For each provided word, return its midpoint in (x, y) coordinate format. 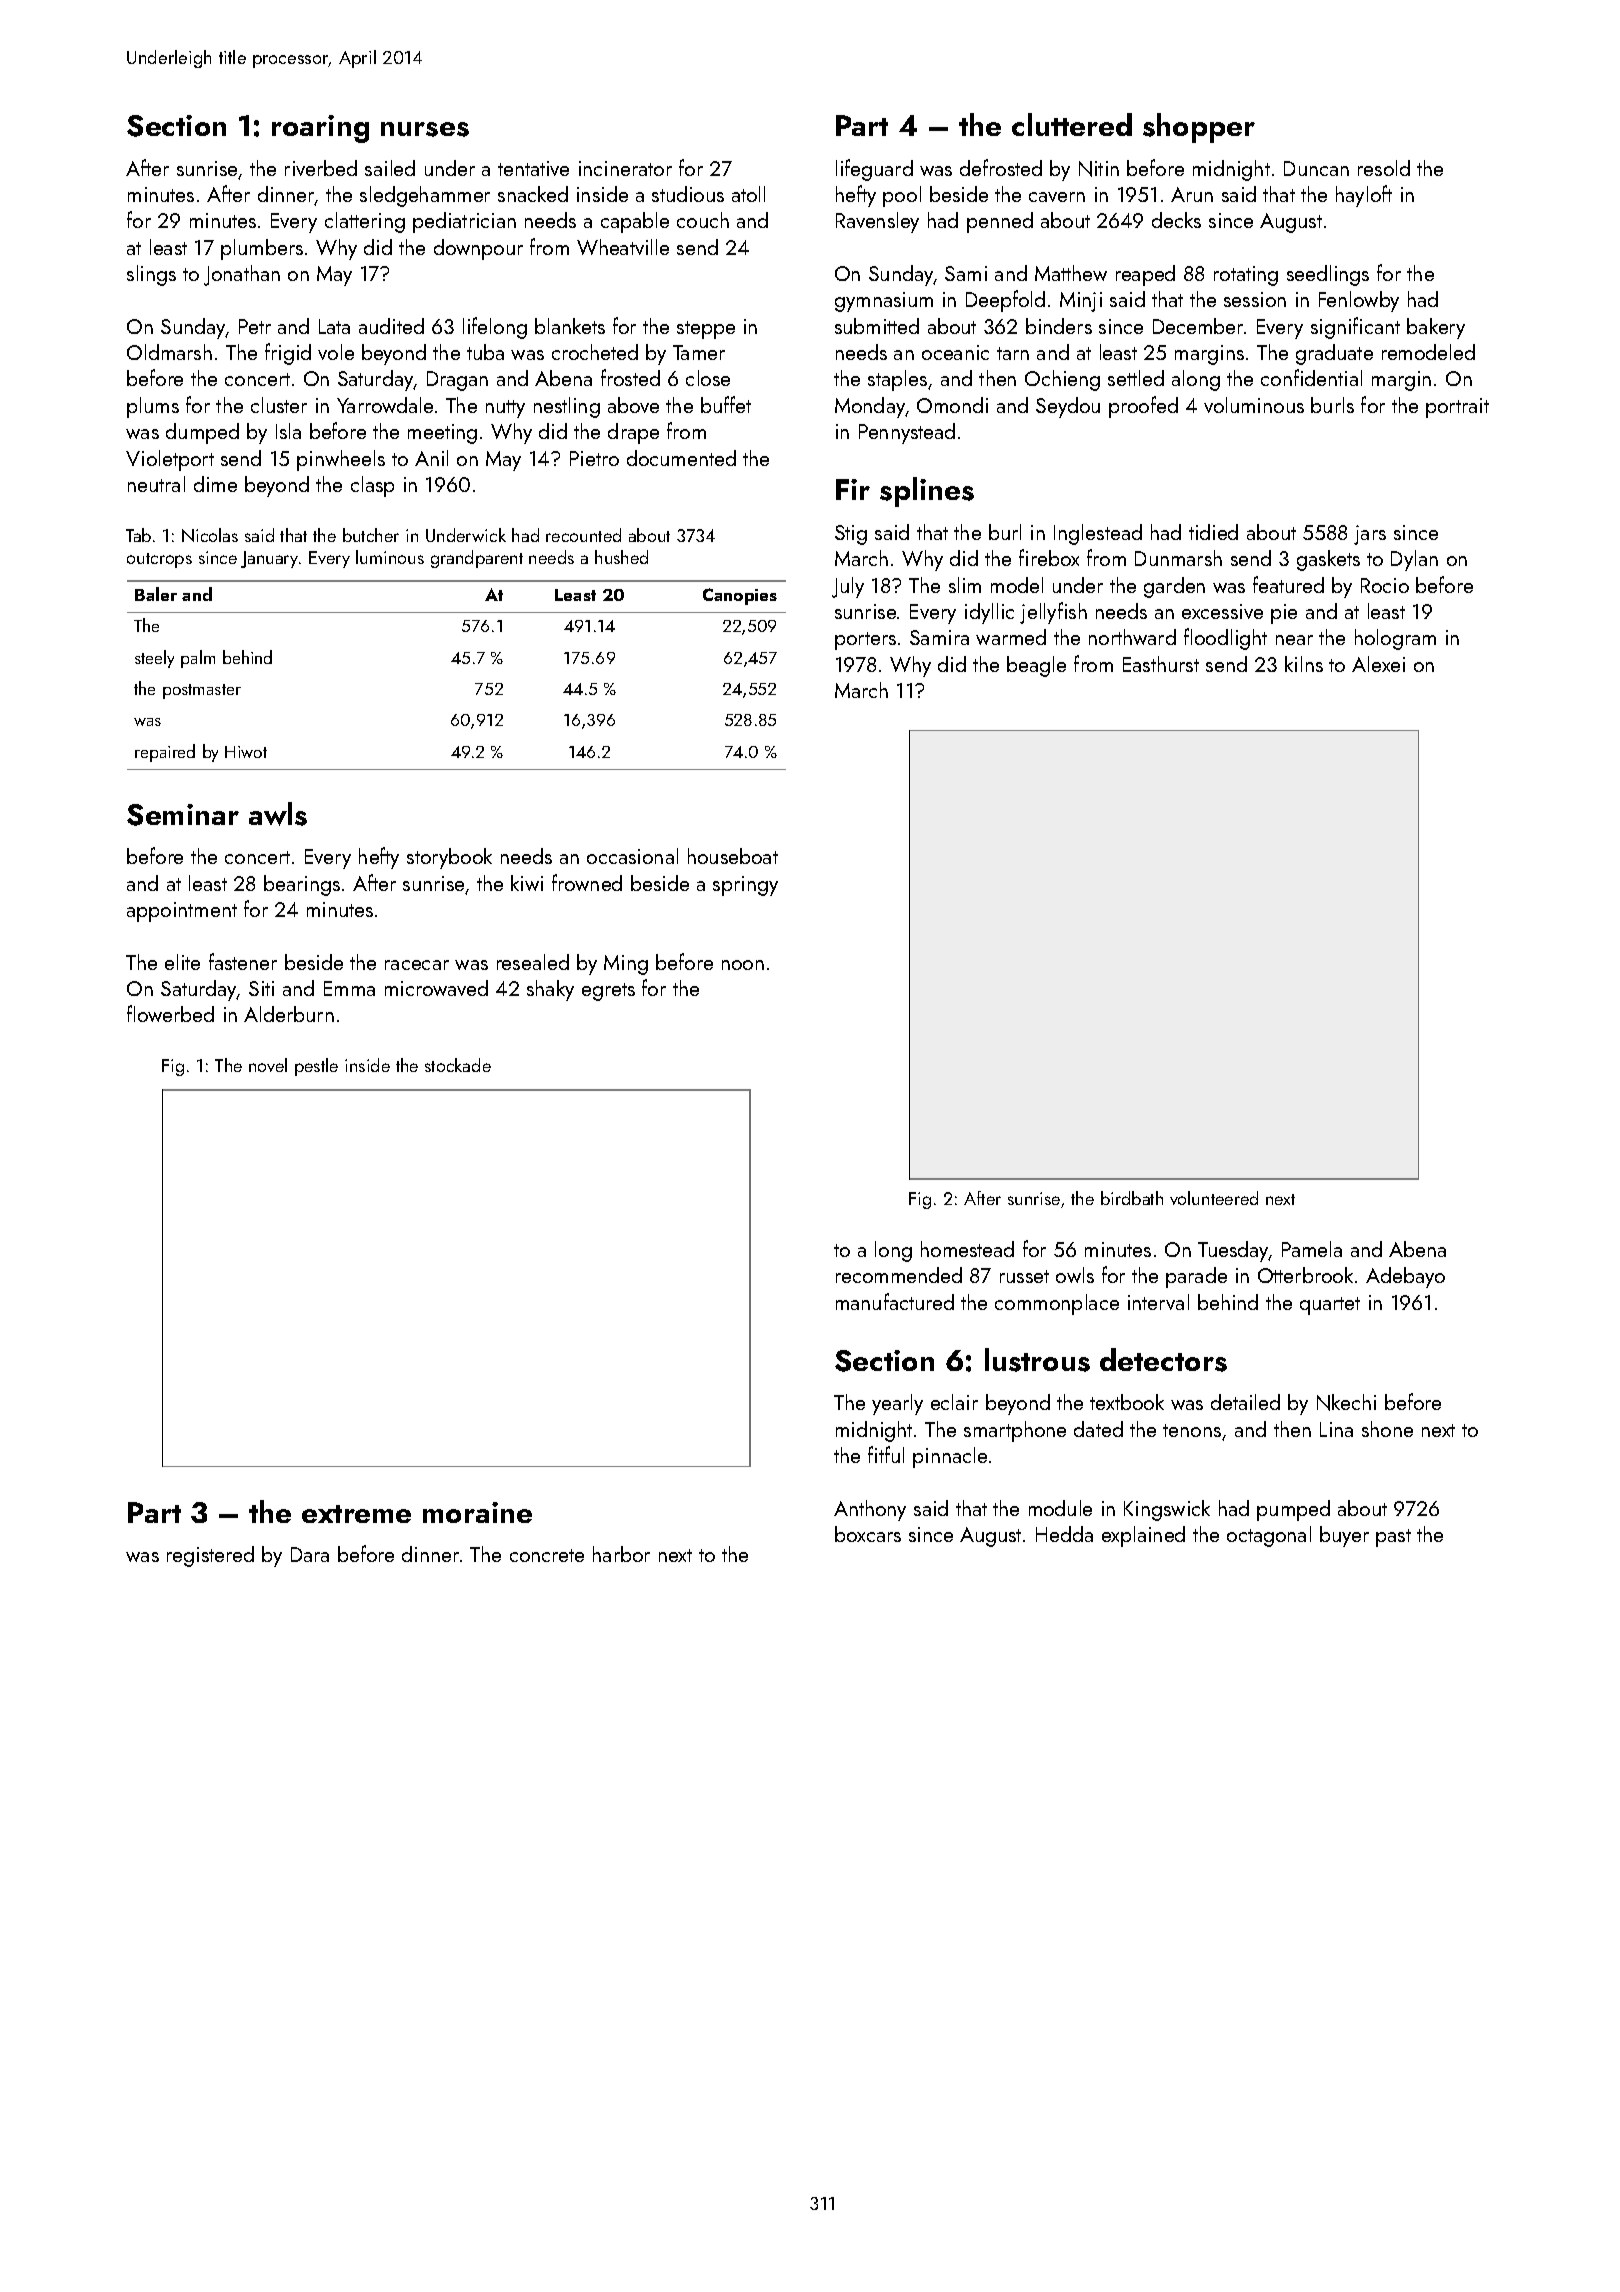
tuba (485, 352)
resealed (533, 962)
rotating (1246, 276)
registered (210, 1556)
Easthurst (1161, 664)
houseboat (733, 856)
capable (635, 222)
